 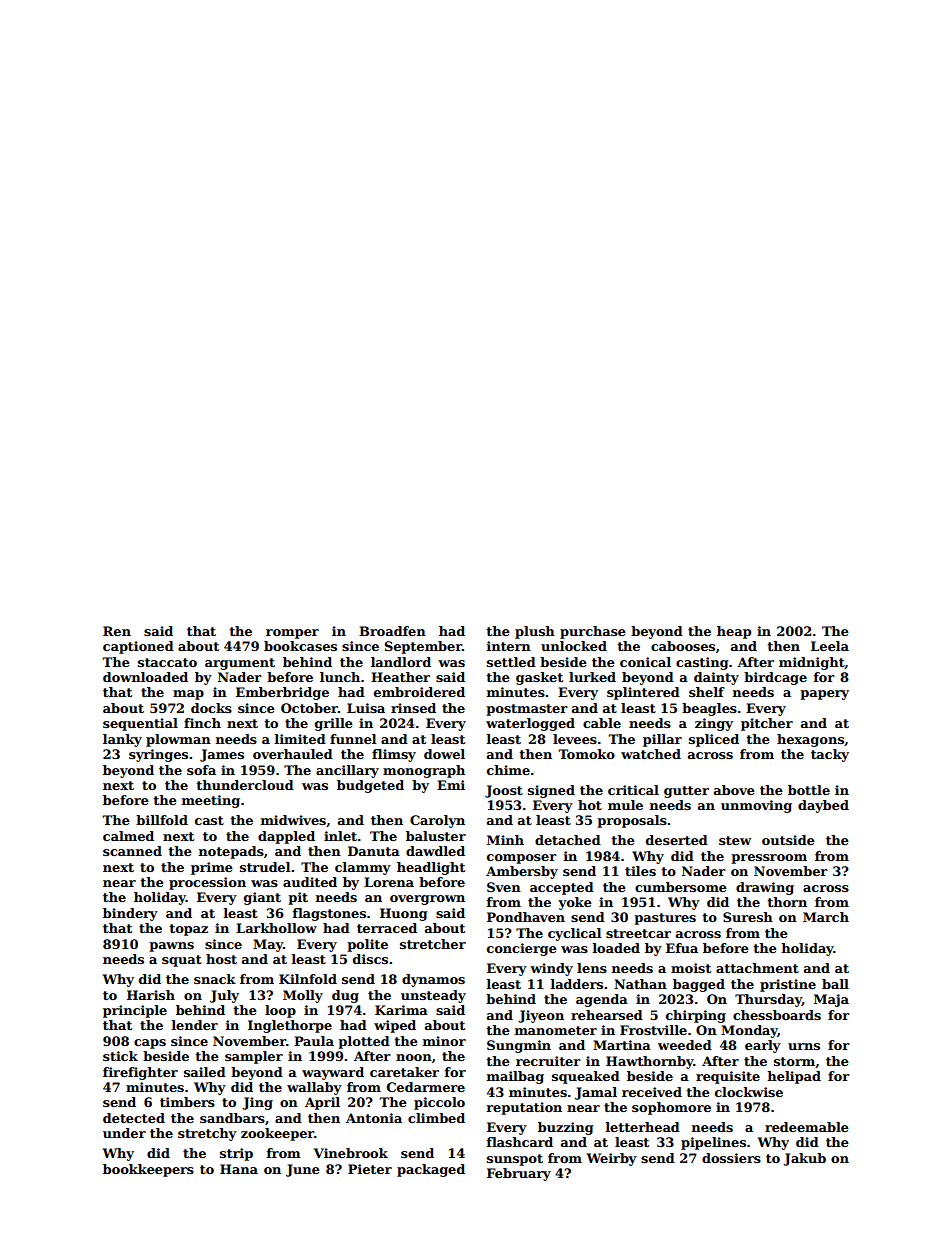 I want to click on helipad, so click(x=794, y=1077).
